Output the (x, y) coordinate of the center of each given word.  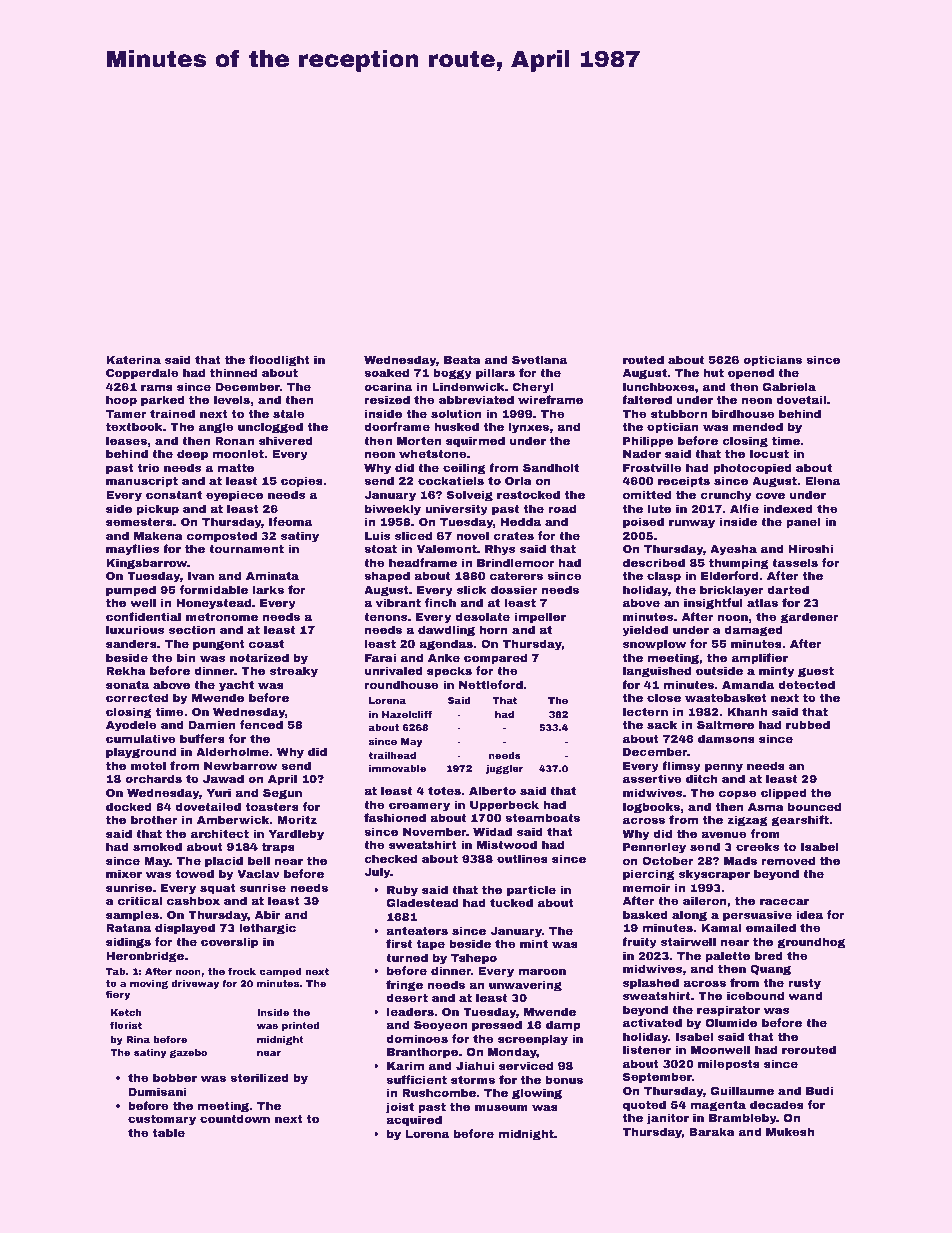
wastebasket (726, 697)
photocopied (752, 469)
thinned (233, 372)
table (169, 1132)
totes (444, 791)
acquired (414, 1121)
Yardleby (296, 835)
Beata (462, 360)
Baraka (712, 1131)
